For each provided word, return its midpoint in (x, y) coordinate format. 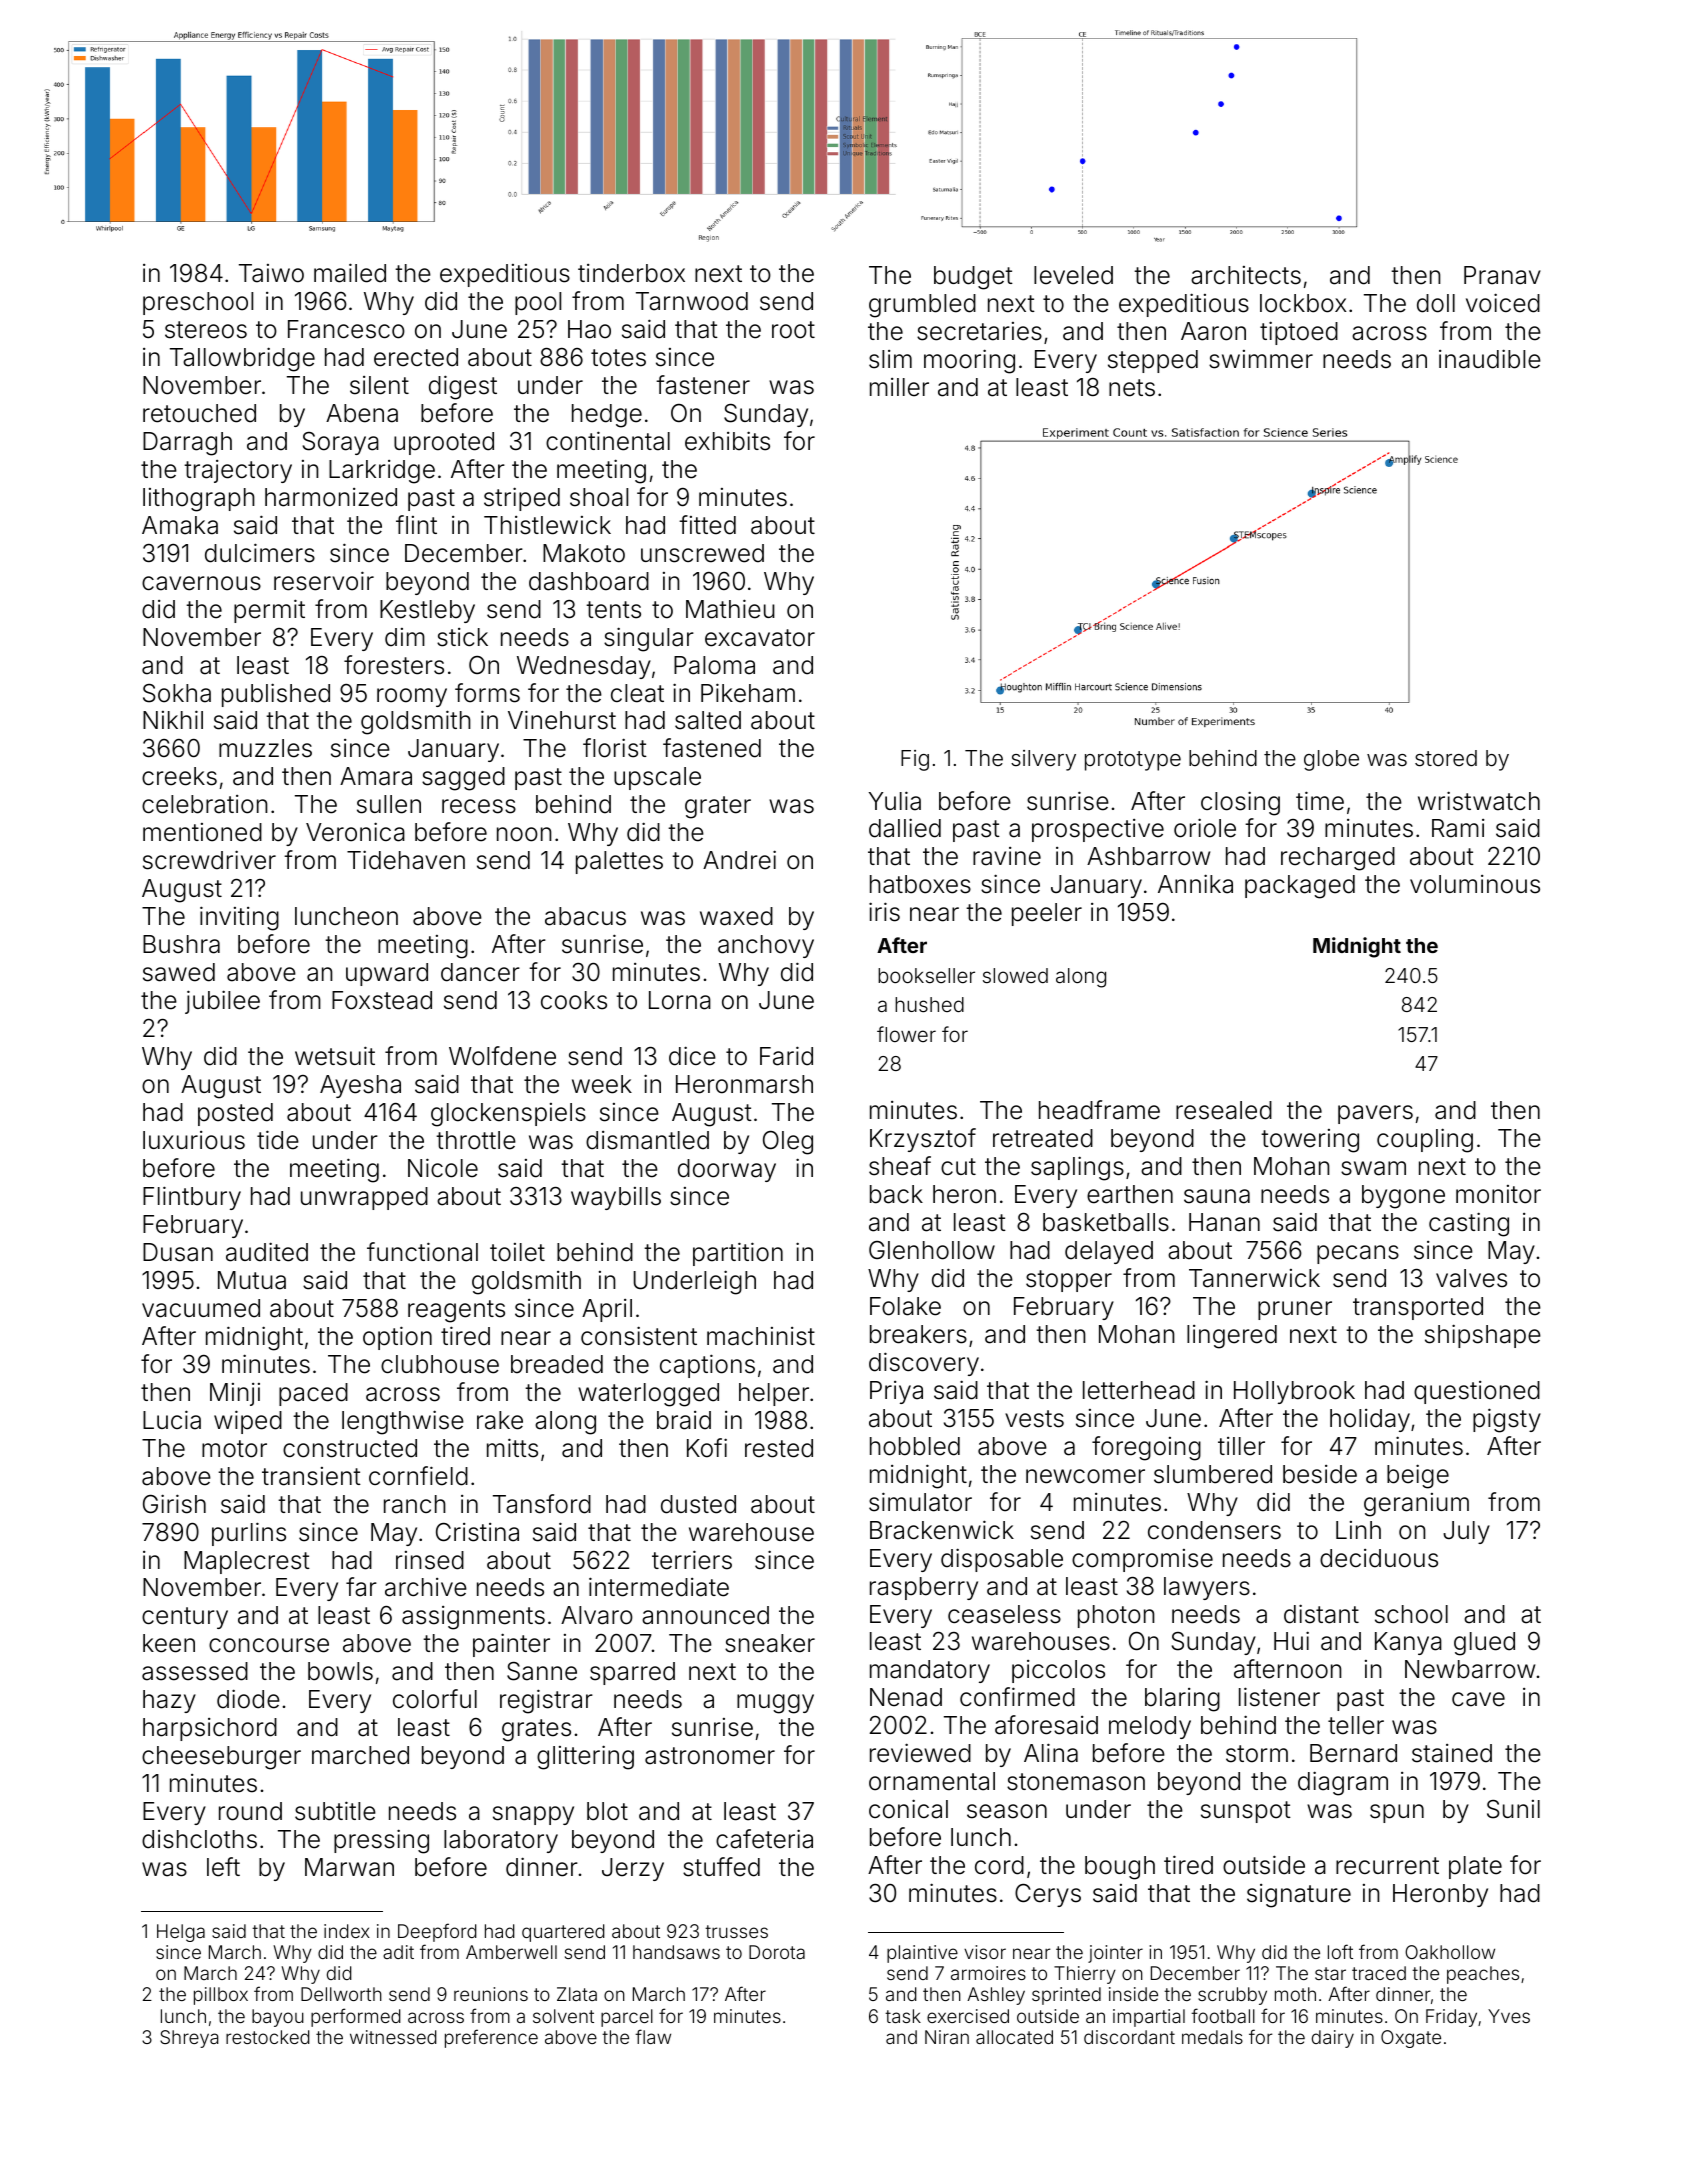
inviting (239, 918)
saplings (1077, 1168)
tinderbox (631, 273)
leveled (1073, 275)
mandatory (930, 1671)
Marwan (349, 1867)
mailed (350, 273)
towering (1310, 1141)
